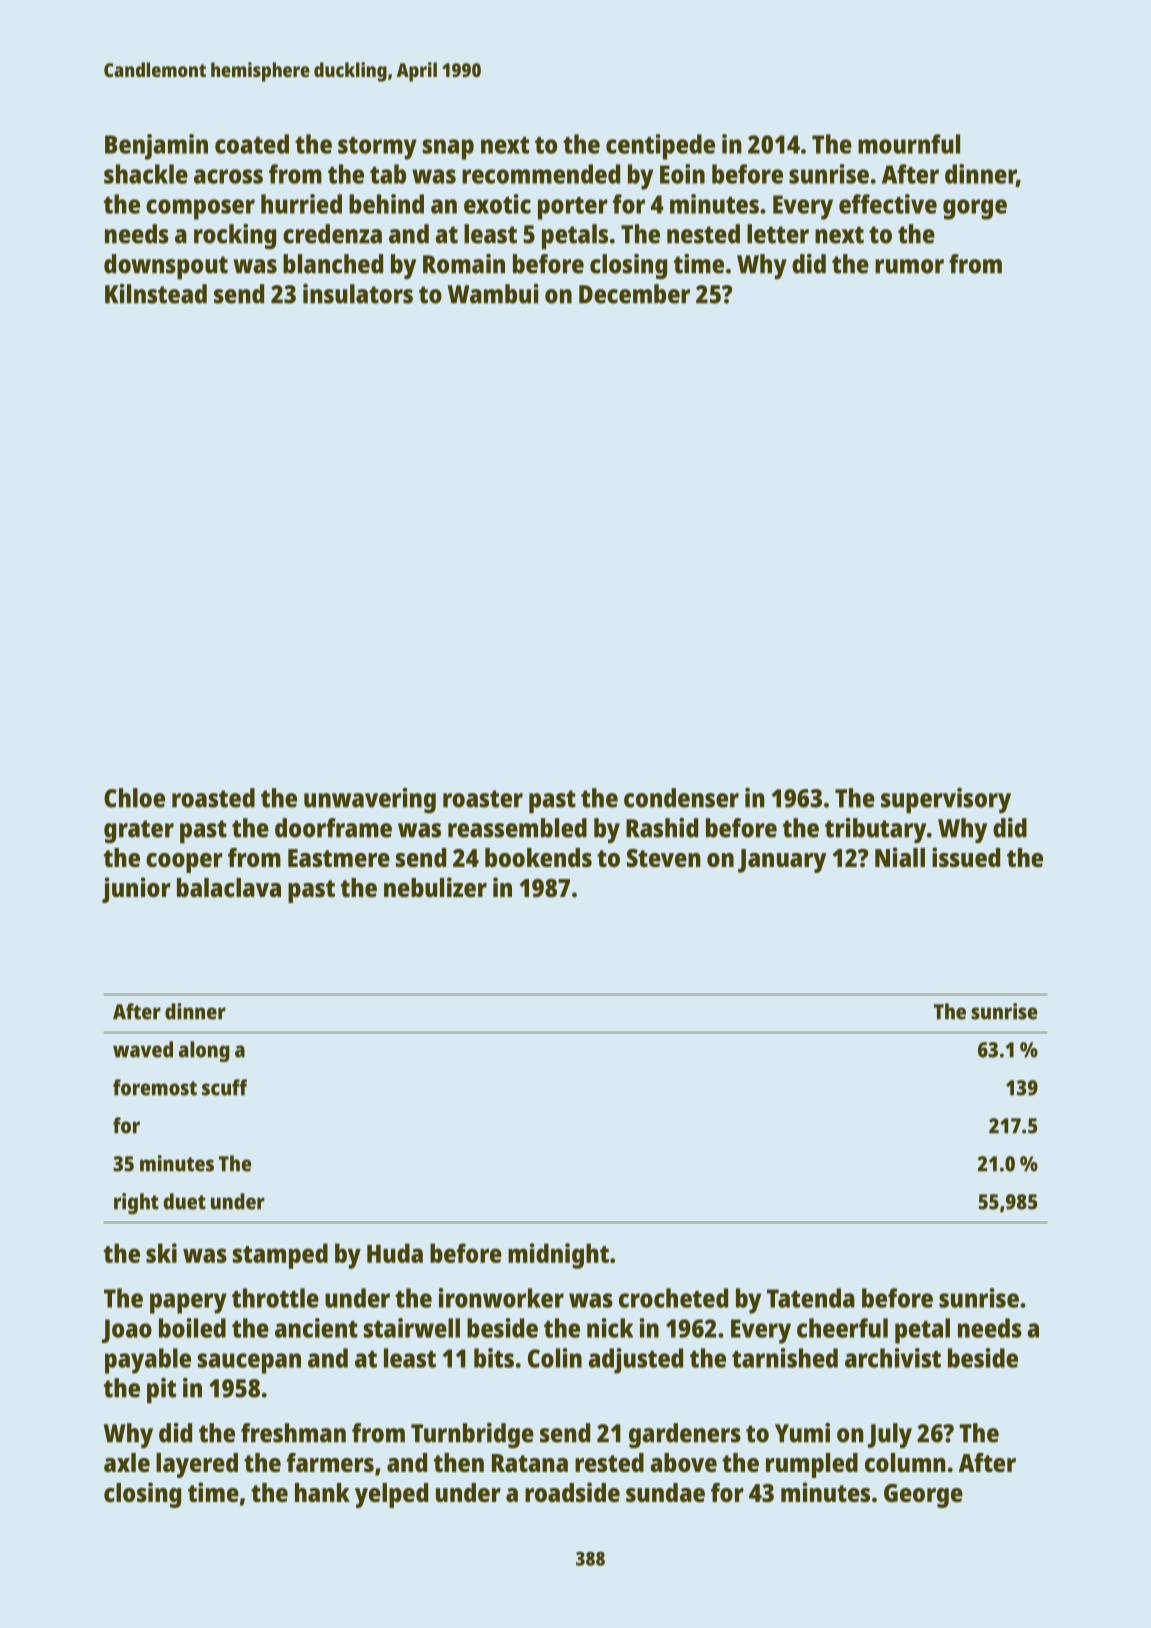 This screenshot has width=1151, height=1628. Describe the element at coordinates (966, 857) in the screenshot. I see `issued` at that location.
